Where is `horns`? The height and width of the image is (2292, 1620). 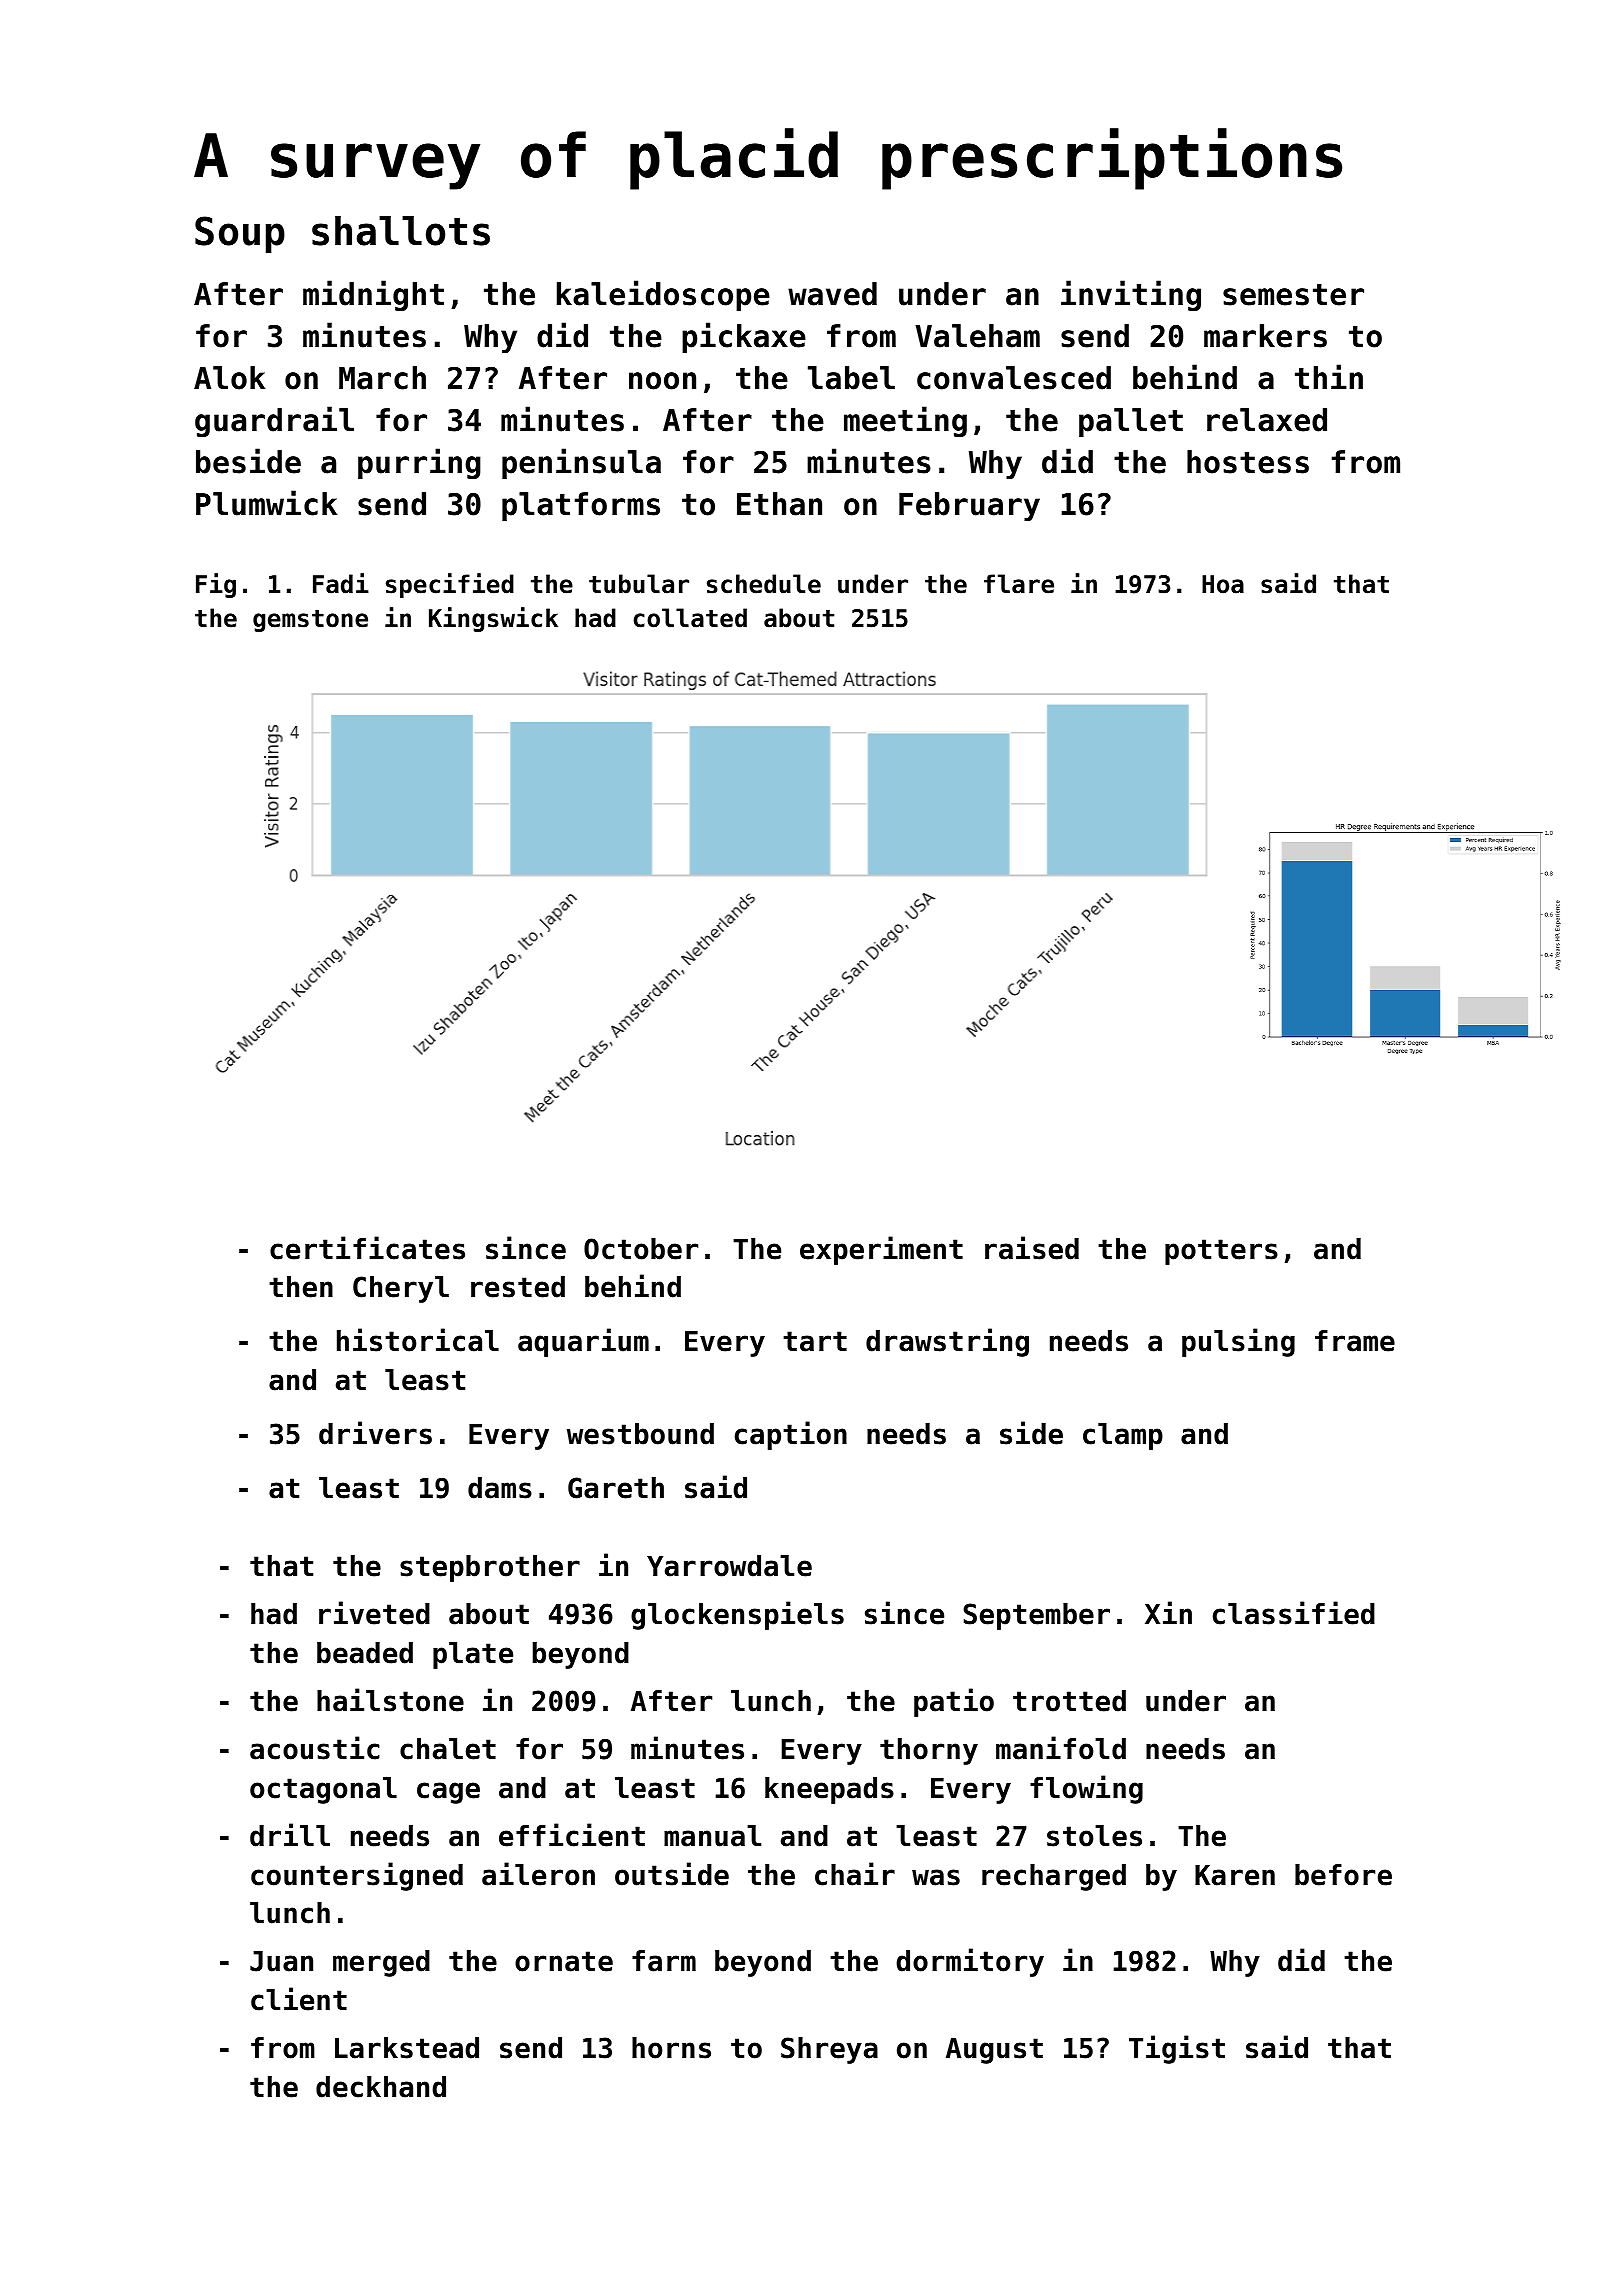 horns is located at coordinates (671, 2048).
